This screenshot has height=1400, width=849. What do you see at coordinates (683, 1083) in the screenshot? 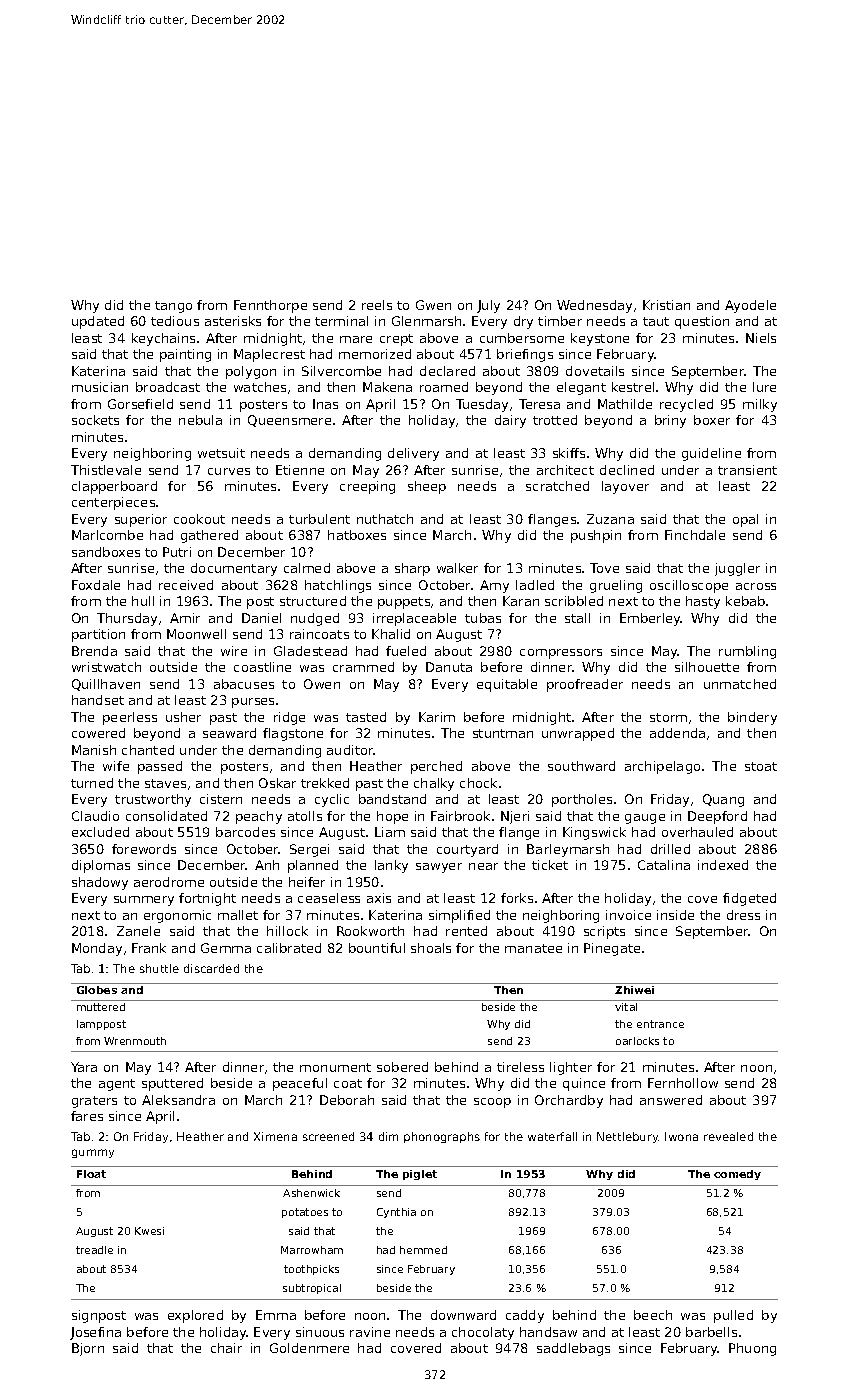
I see `Fernhollow` at bounding box center [683, 1083].
